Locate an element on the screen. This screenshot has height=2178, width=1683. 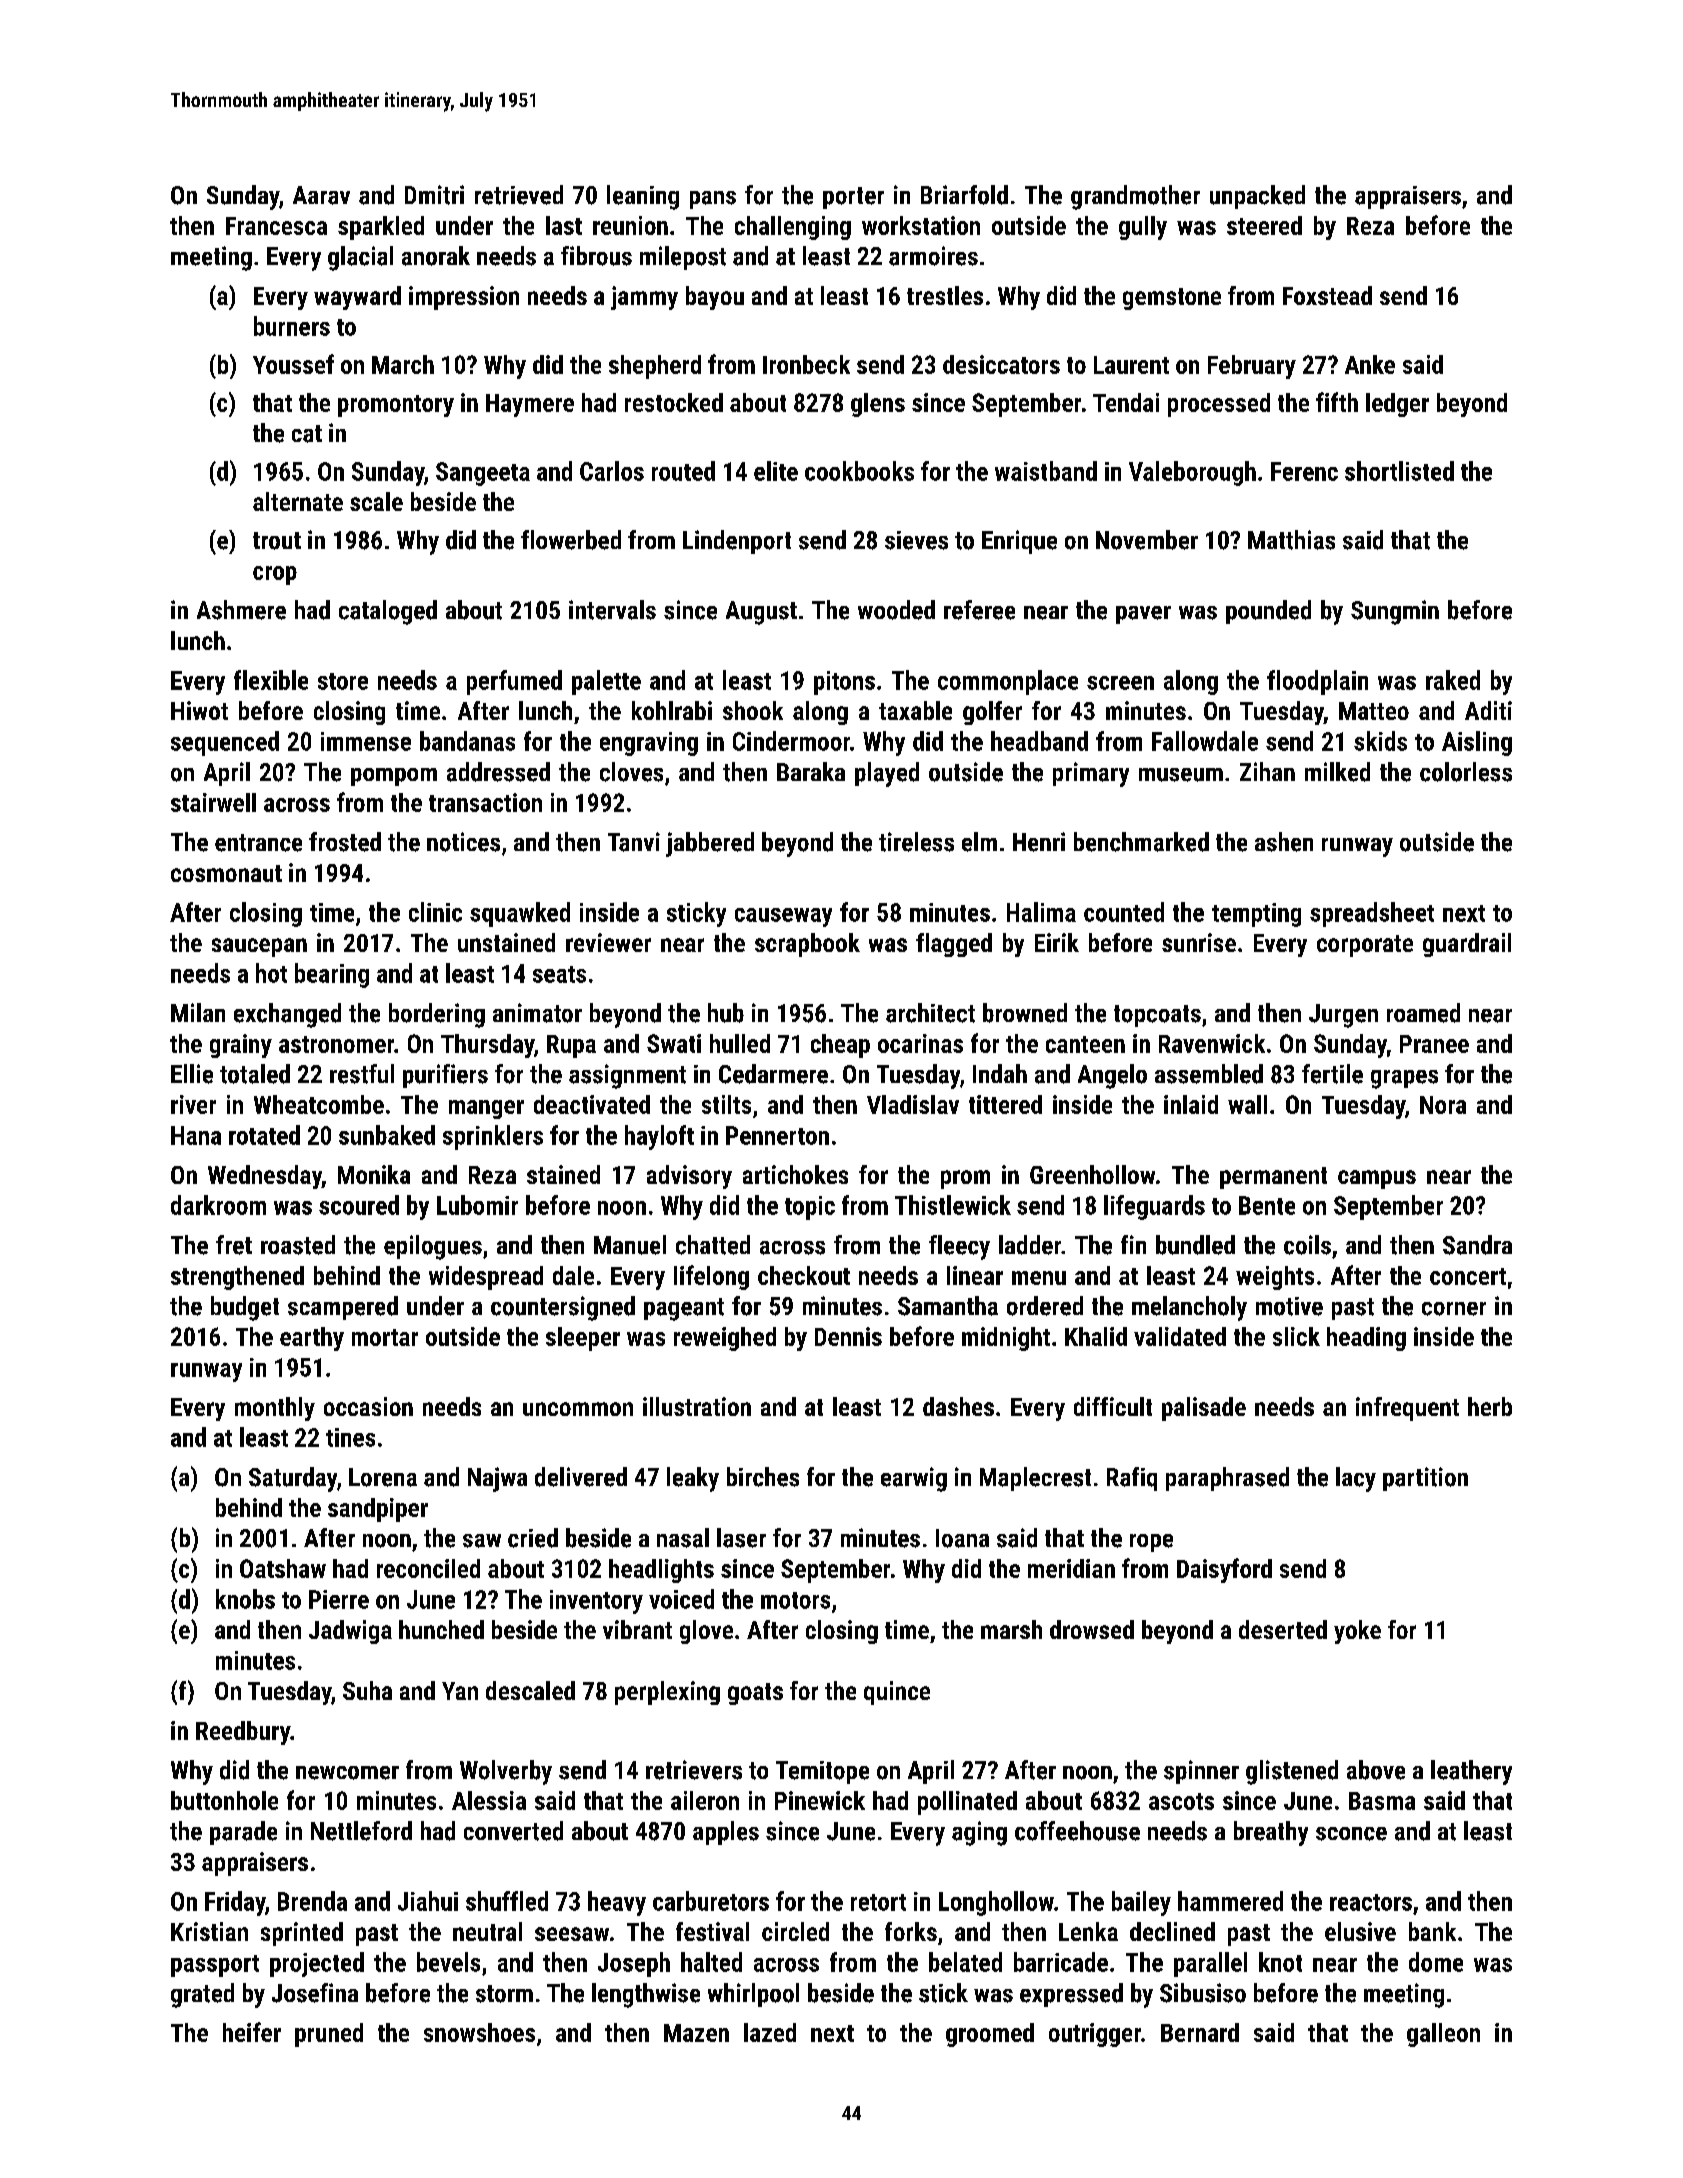
reconciled is located at coordinates (428, 1568).
